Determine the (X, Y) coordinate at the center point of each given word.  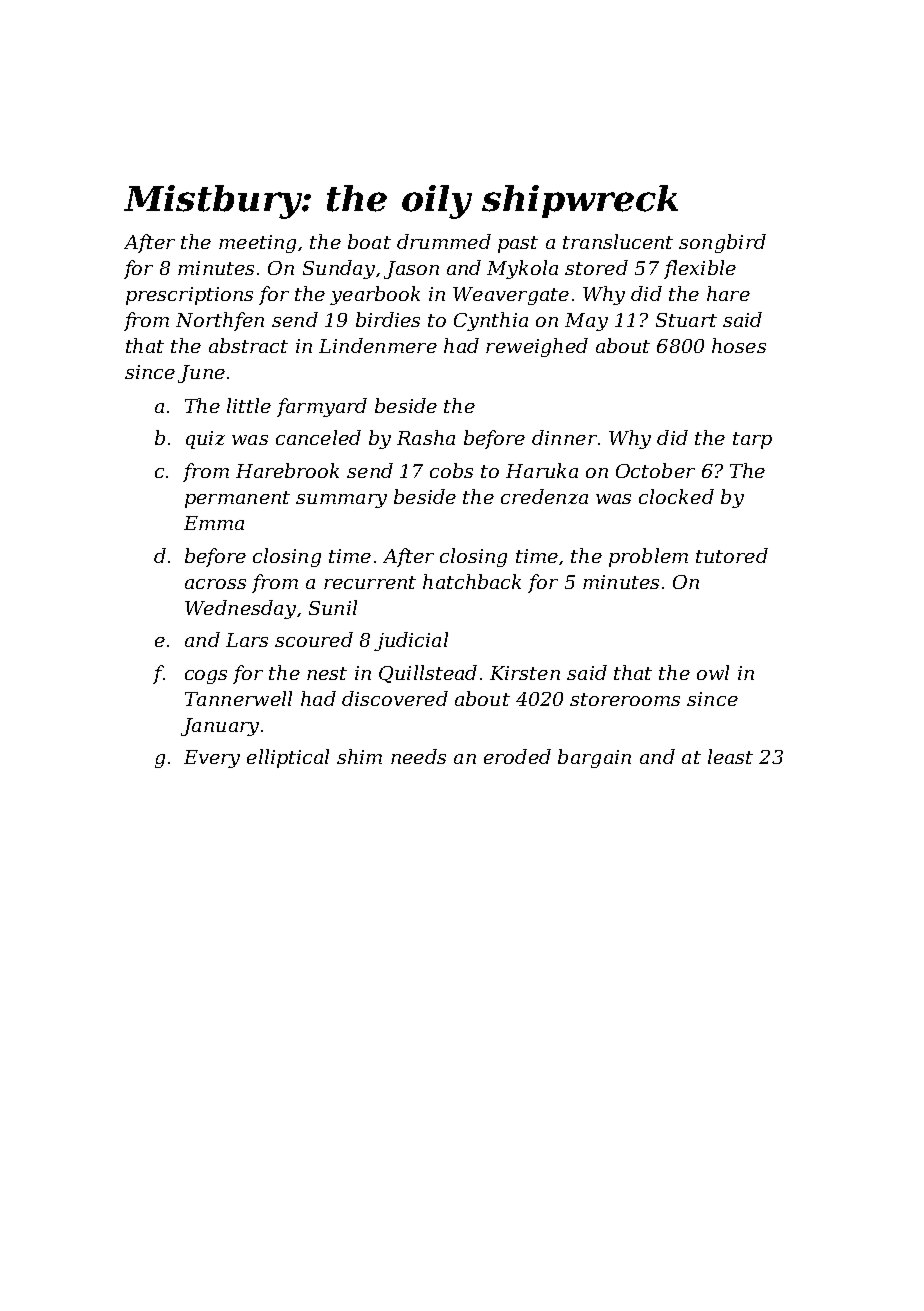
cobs (451, 470)
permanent (237, 499)
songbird (722, 243)
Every (212, 759)
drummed (444, 241)
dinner (564, 437)
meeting (257, 244)
